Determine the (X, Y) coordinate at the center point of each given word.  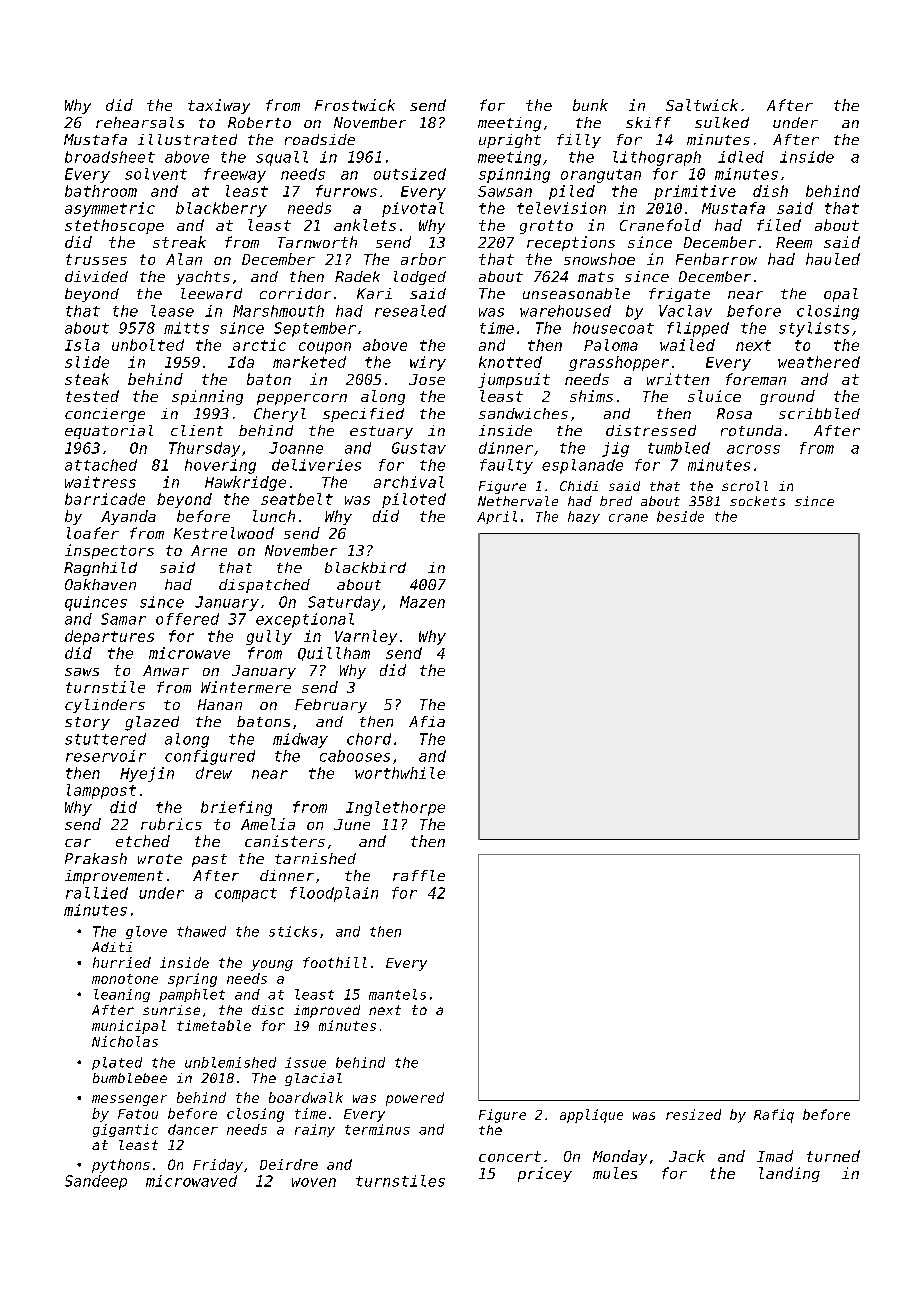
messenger (129, 1100)
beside (680, 516)
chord (369, 739)
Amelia (268, 824)
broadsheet (110, 157)
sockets (757, 501)
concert (510, 1156)
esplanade (582, 466)
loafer (93, 533)
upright (510, 141)
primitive (695, 192)
